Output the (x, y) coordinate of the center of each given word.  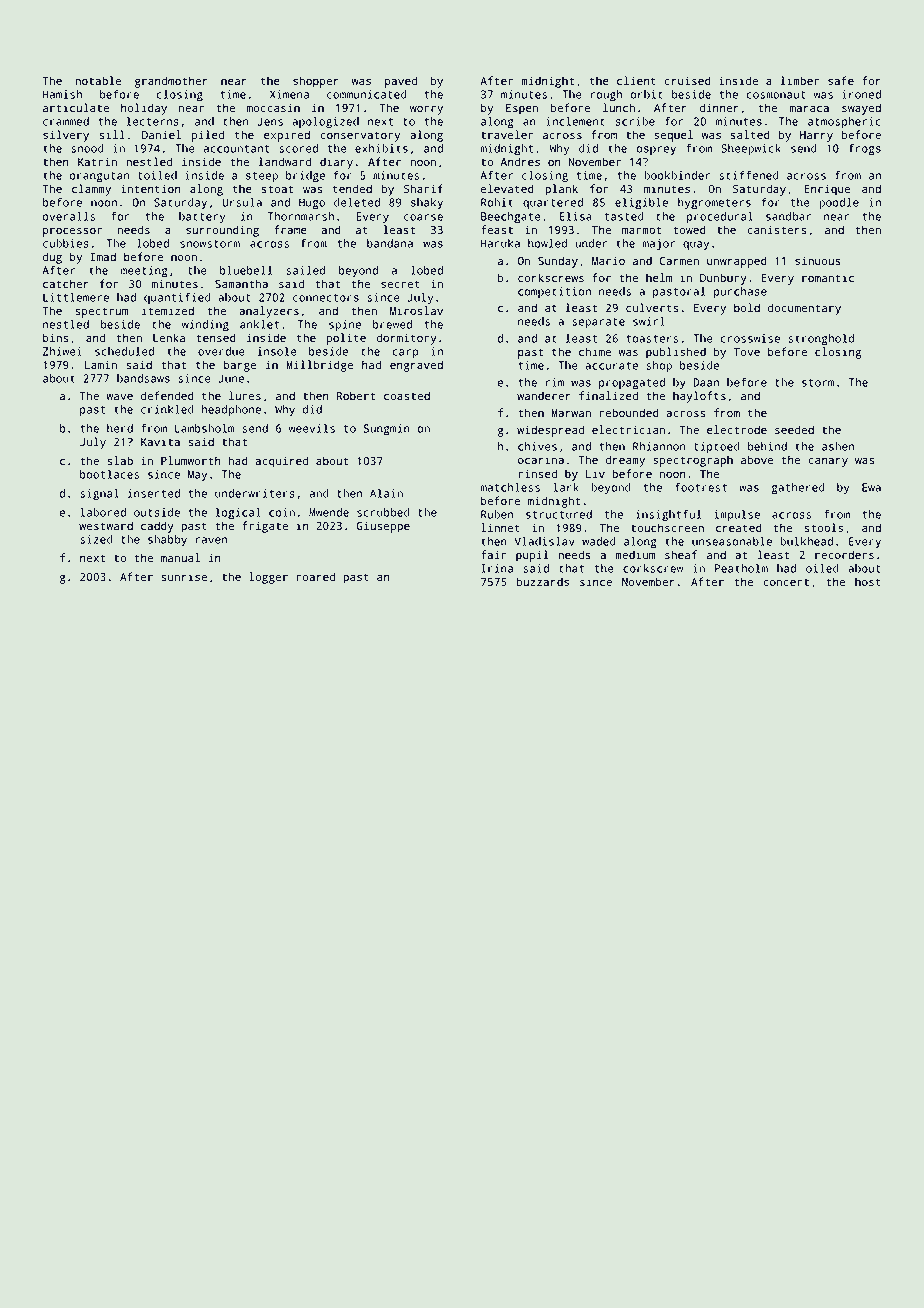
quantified (177, 298)
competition (554, 292)
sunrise (184, 576)
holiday (144, 109)
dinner (719, 107)
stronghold (821, 340)
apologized (325, 123)
